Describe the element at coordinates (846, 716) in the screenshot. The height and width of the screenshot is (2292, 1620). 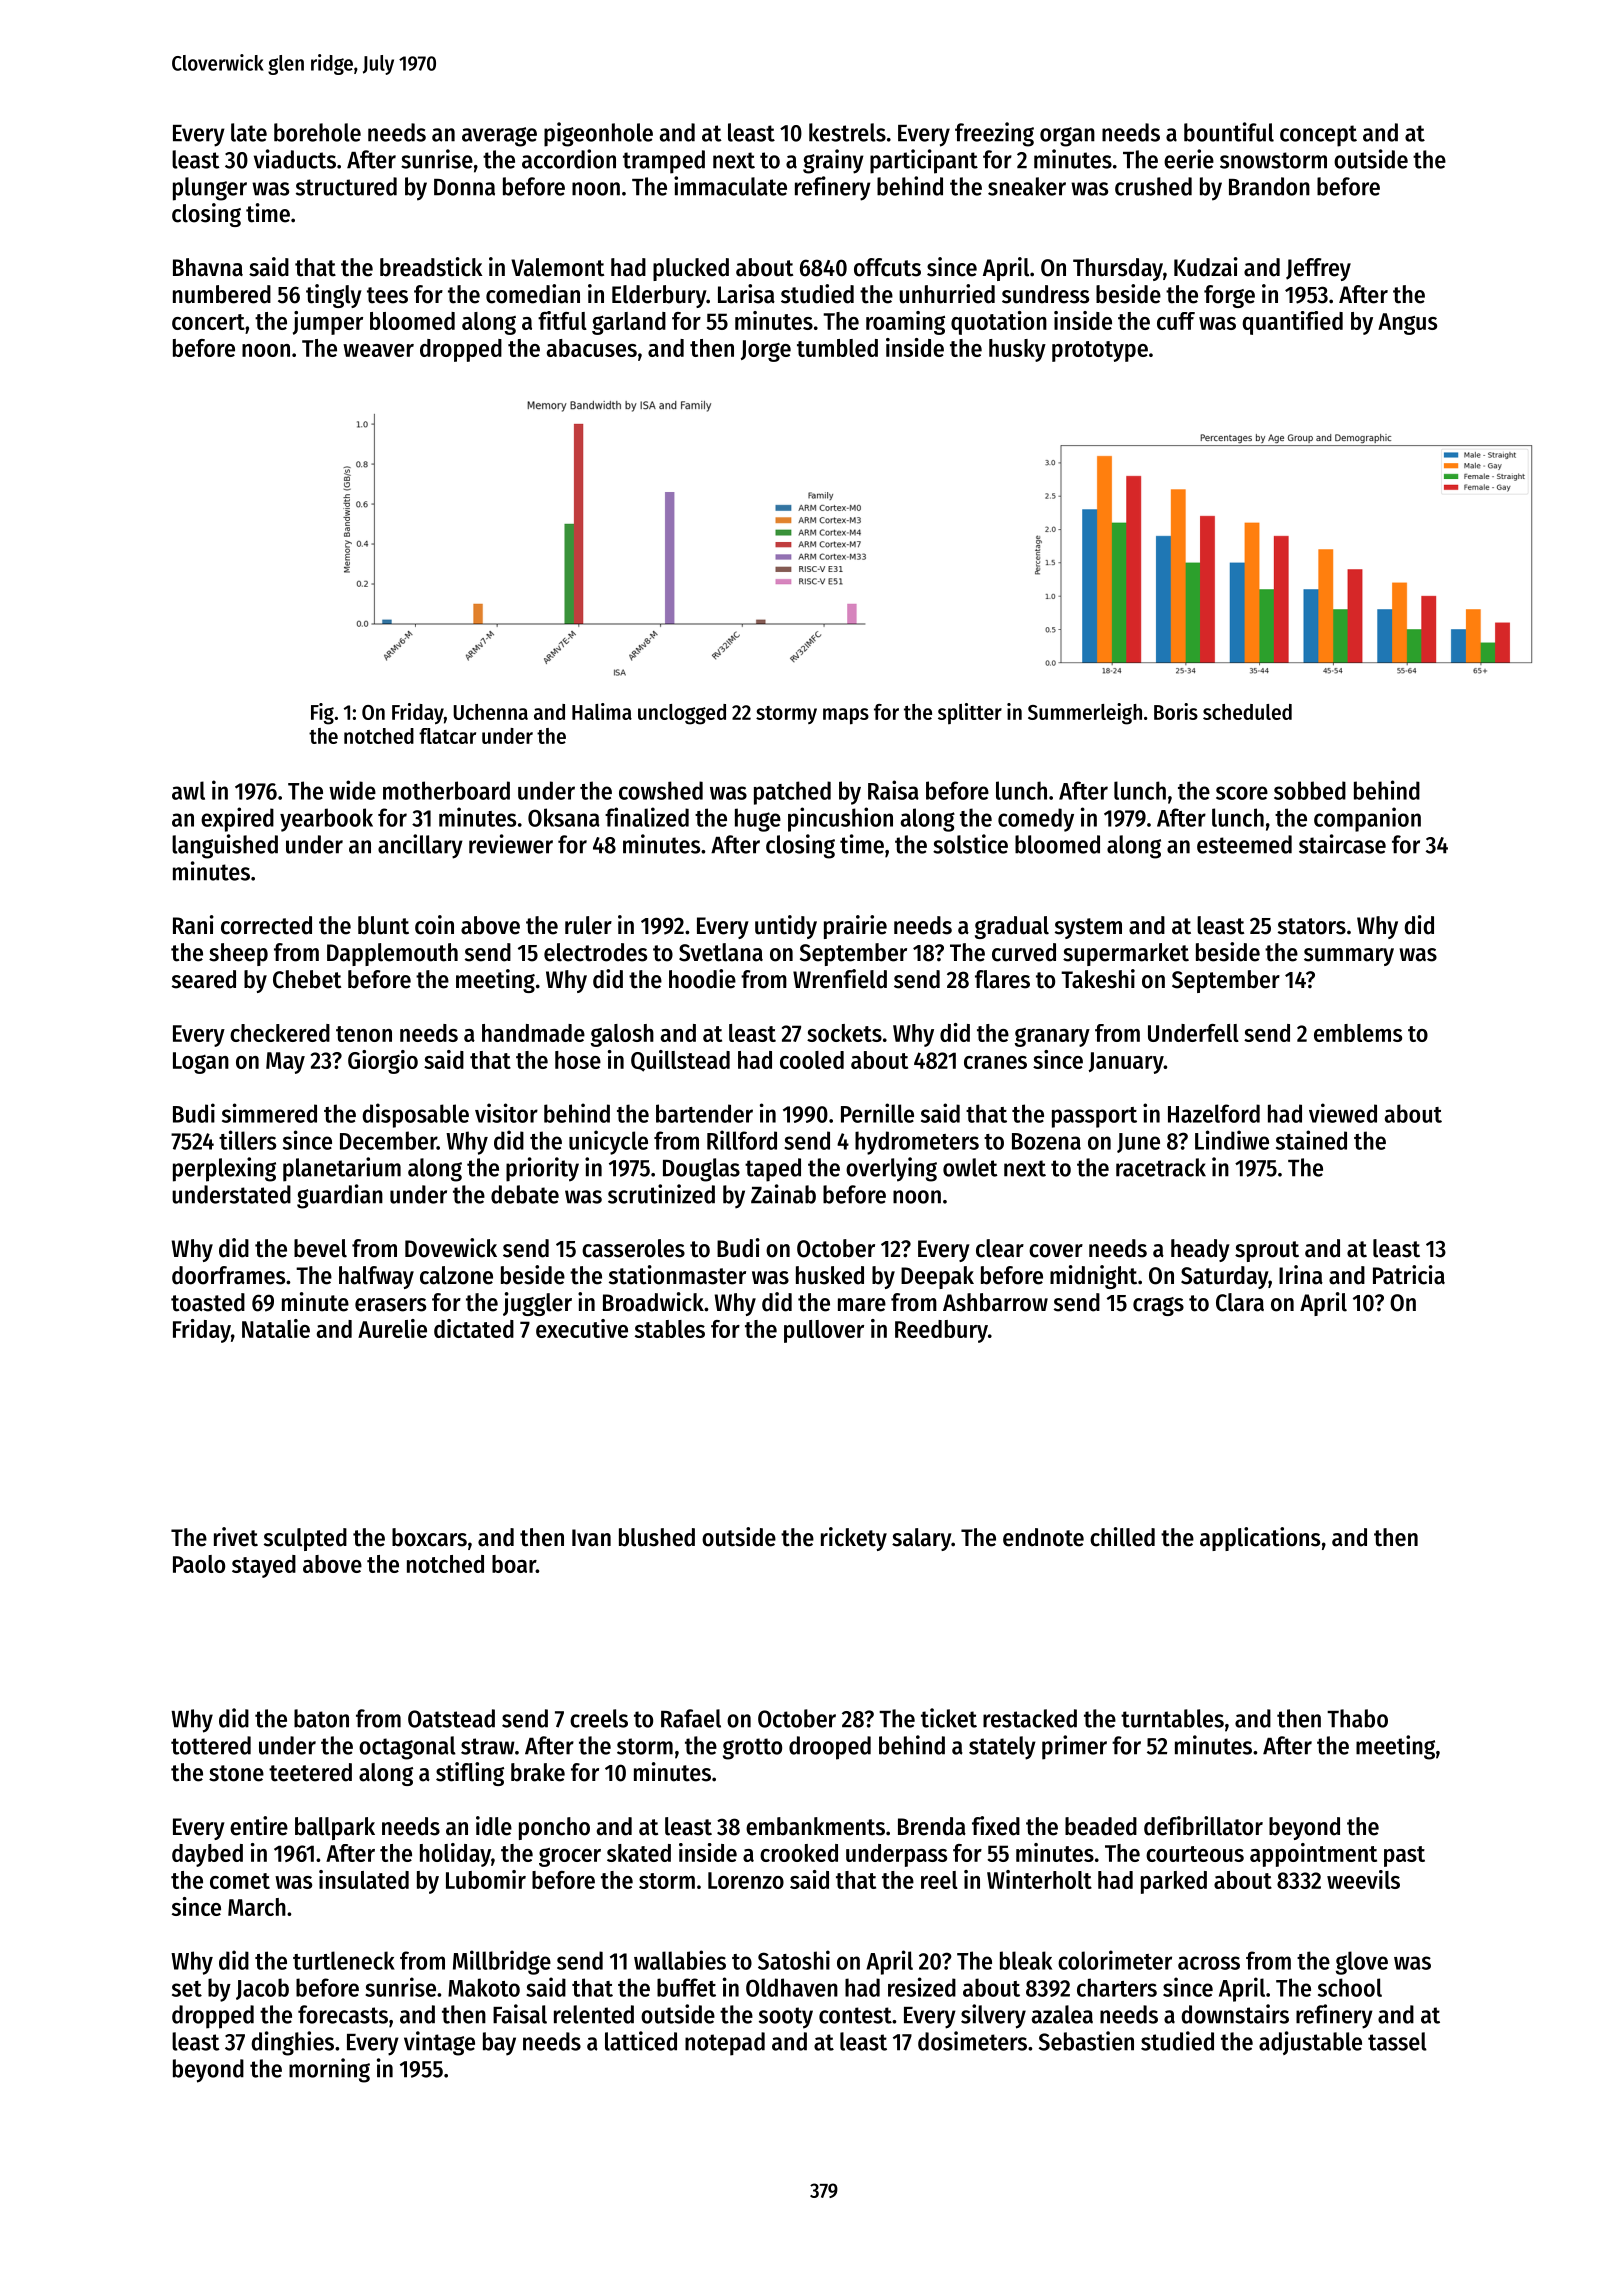
I see `maps` at that location.
